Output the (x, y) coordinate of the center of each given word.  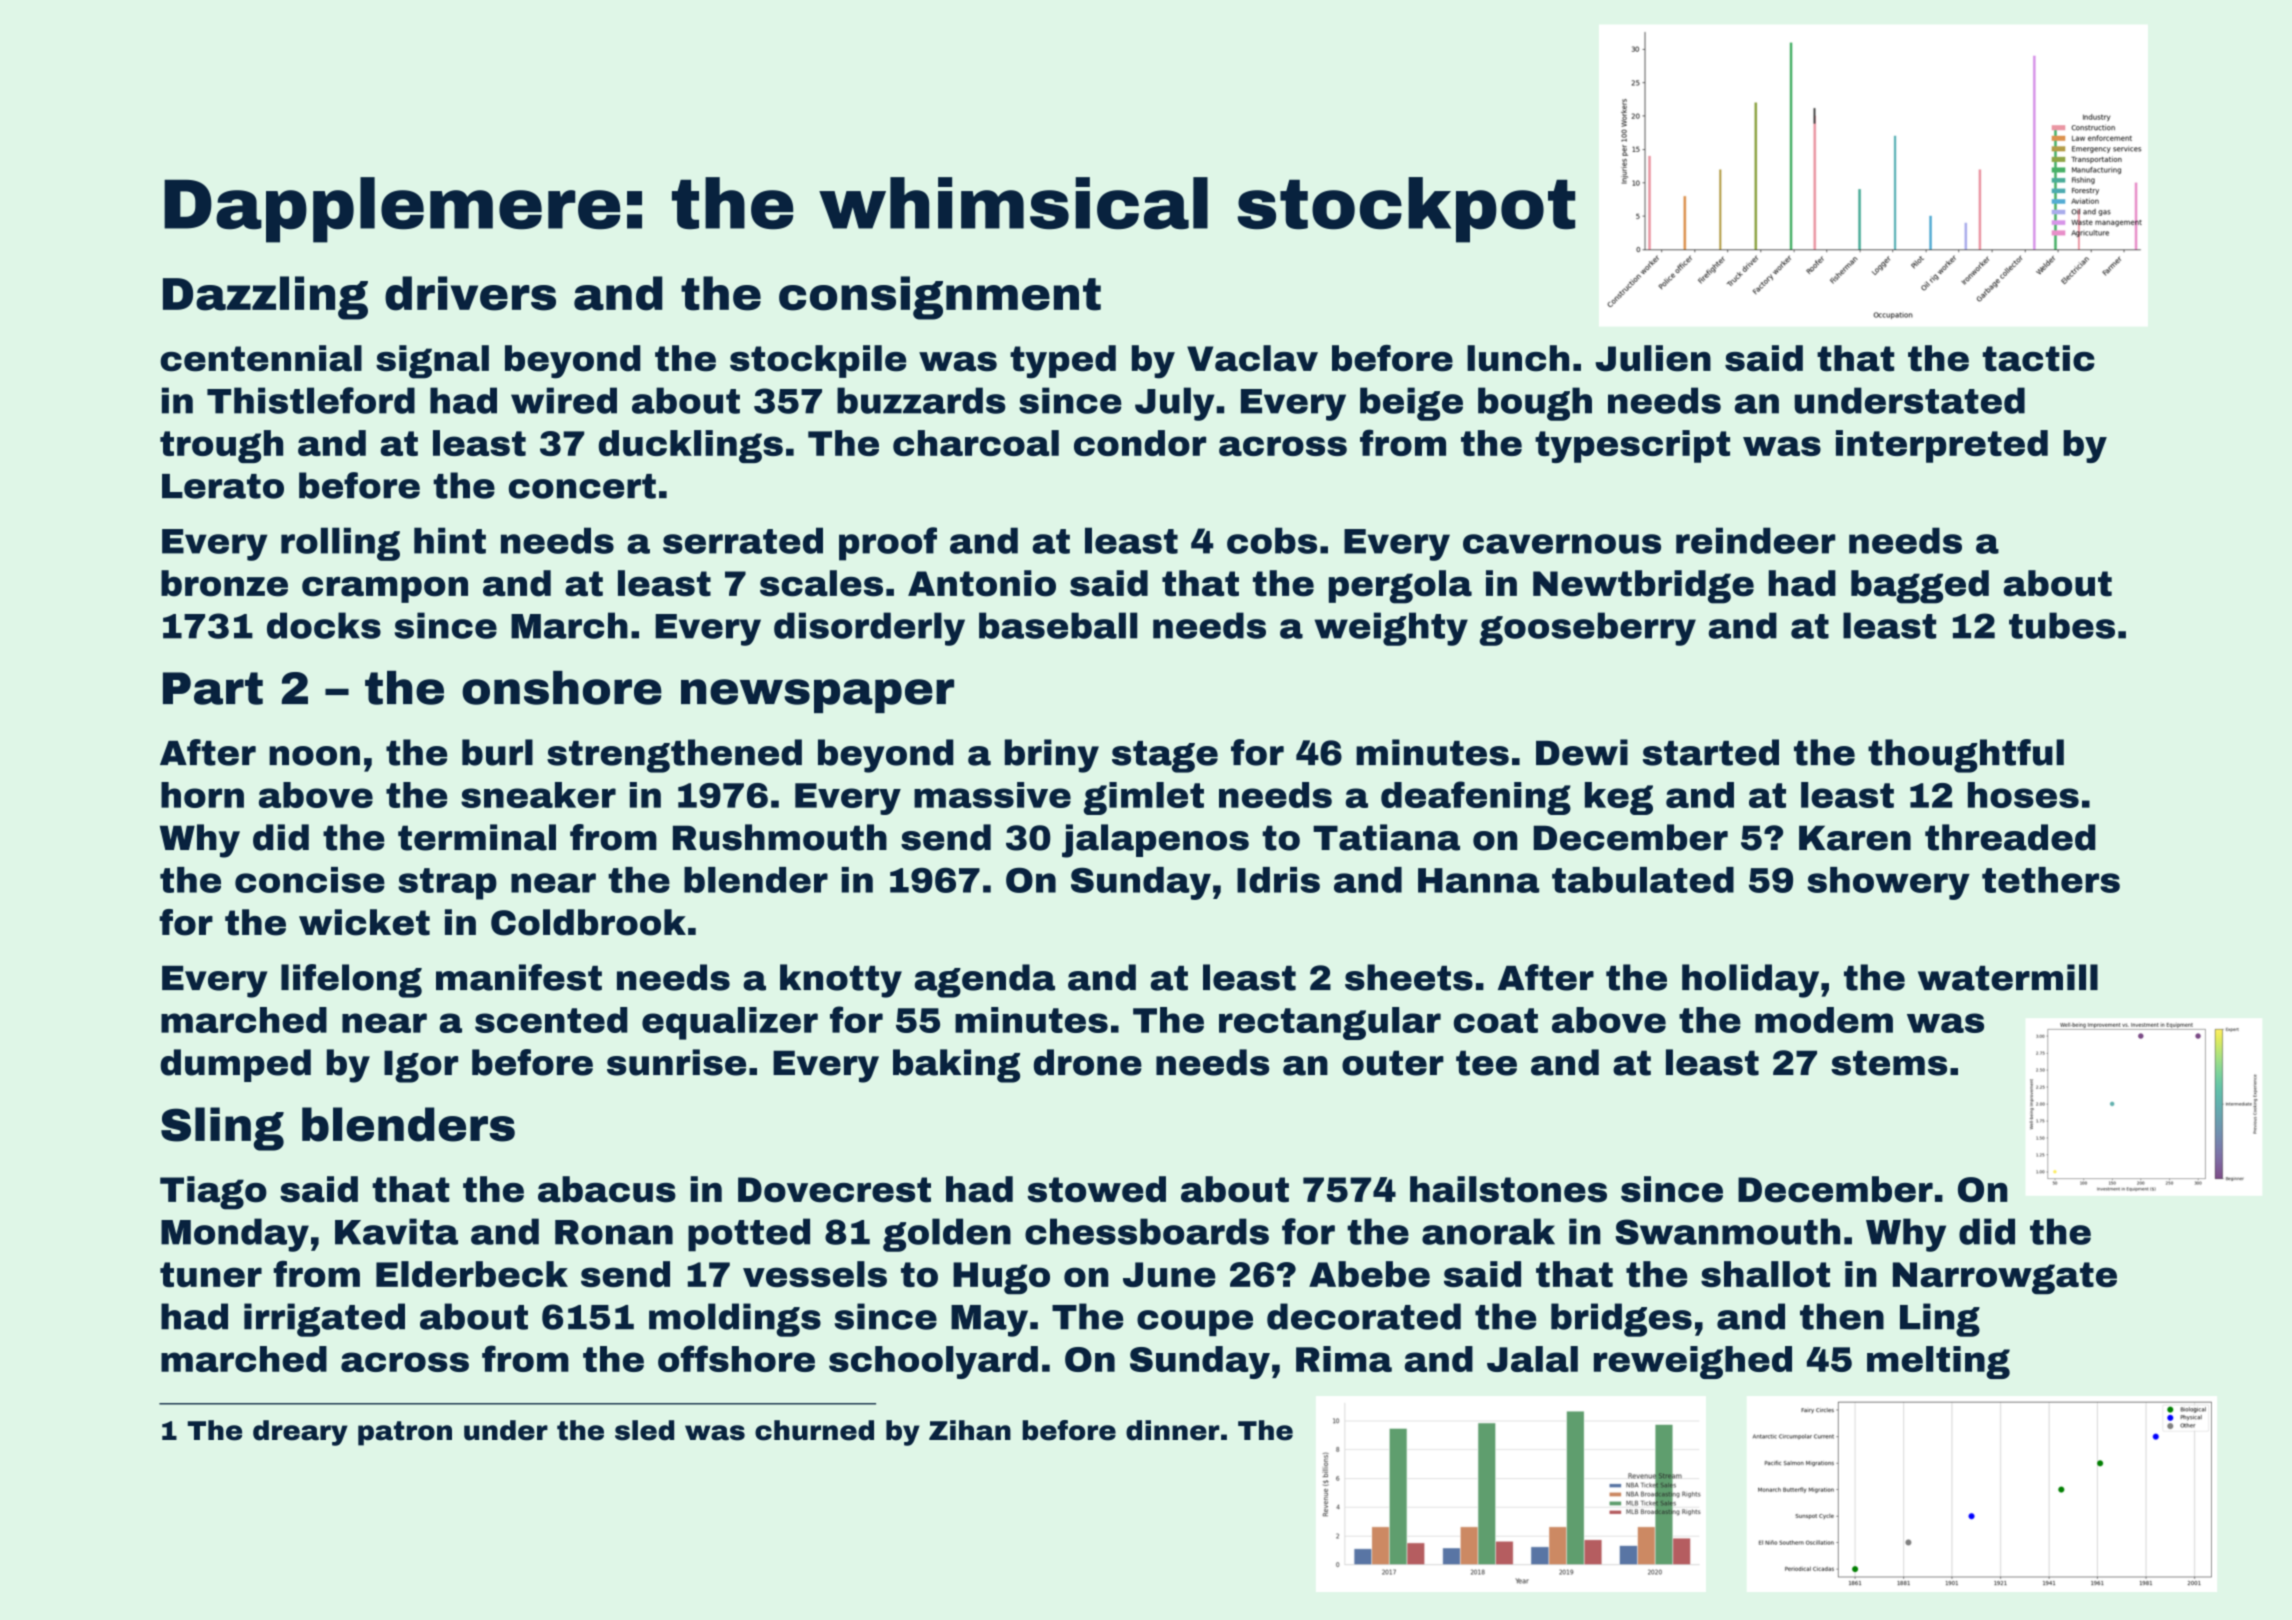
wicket (364, 922)
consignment (940, 298)
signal (432, 362)
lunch (1518, 358)
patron (405, 1433)
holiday (1750, 981)
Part (213, 688)
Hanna (1478, 880)
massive (992, 795)
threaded (2010, 837)
